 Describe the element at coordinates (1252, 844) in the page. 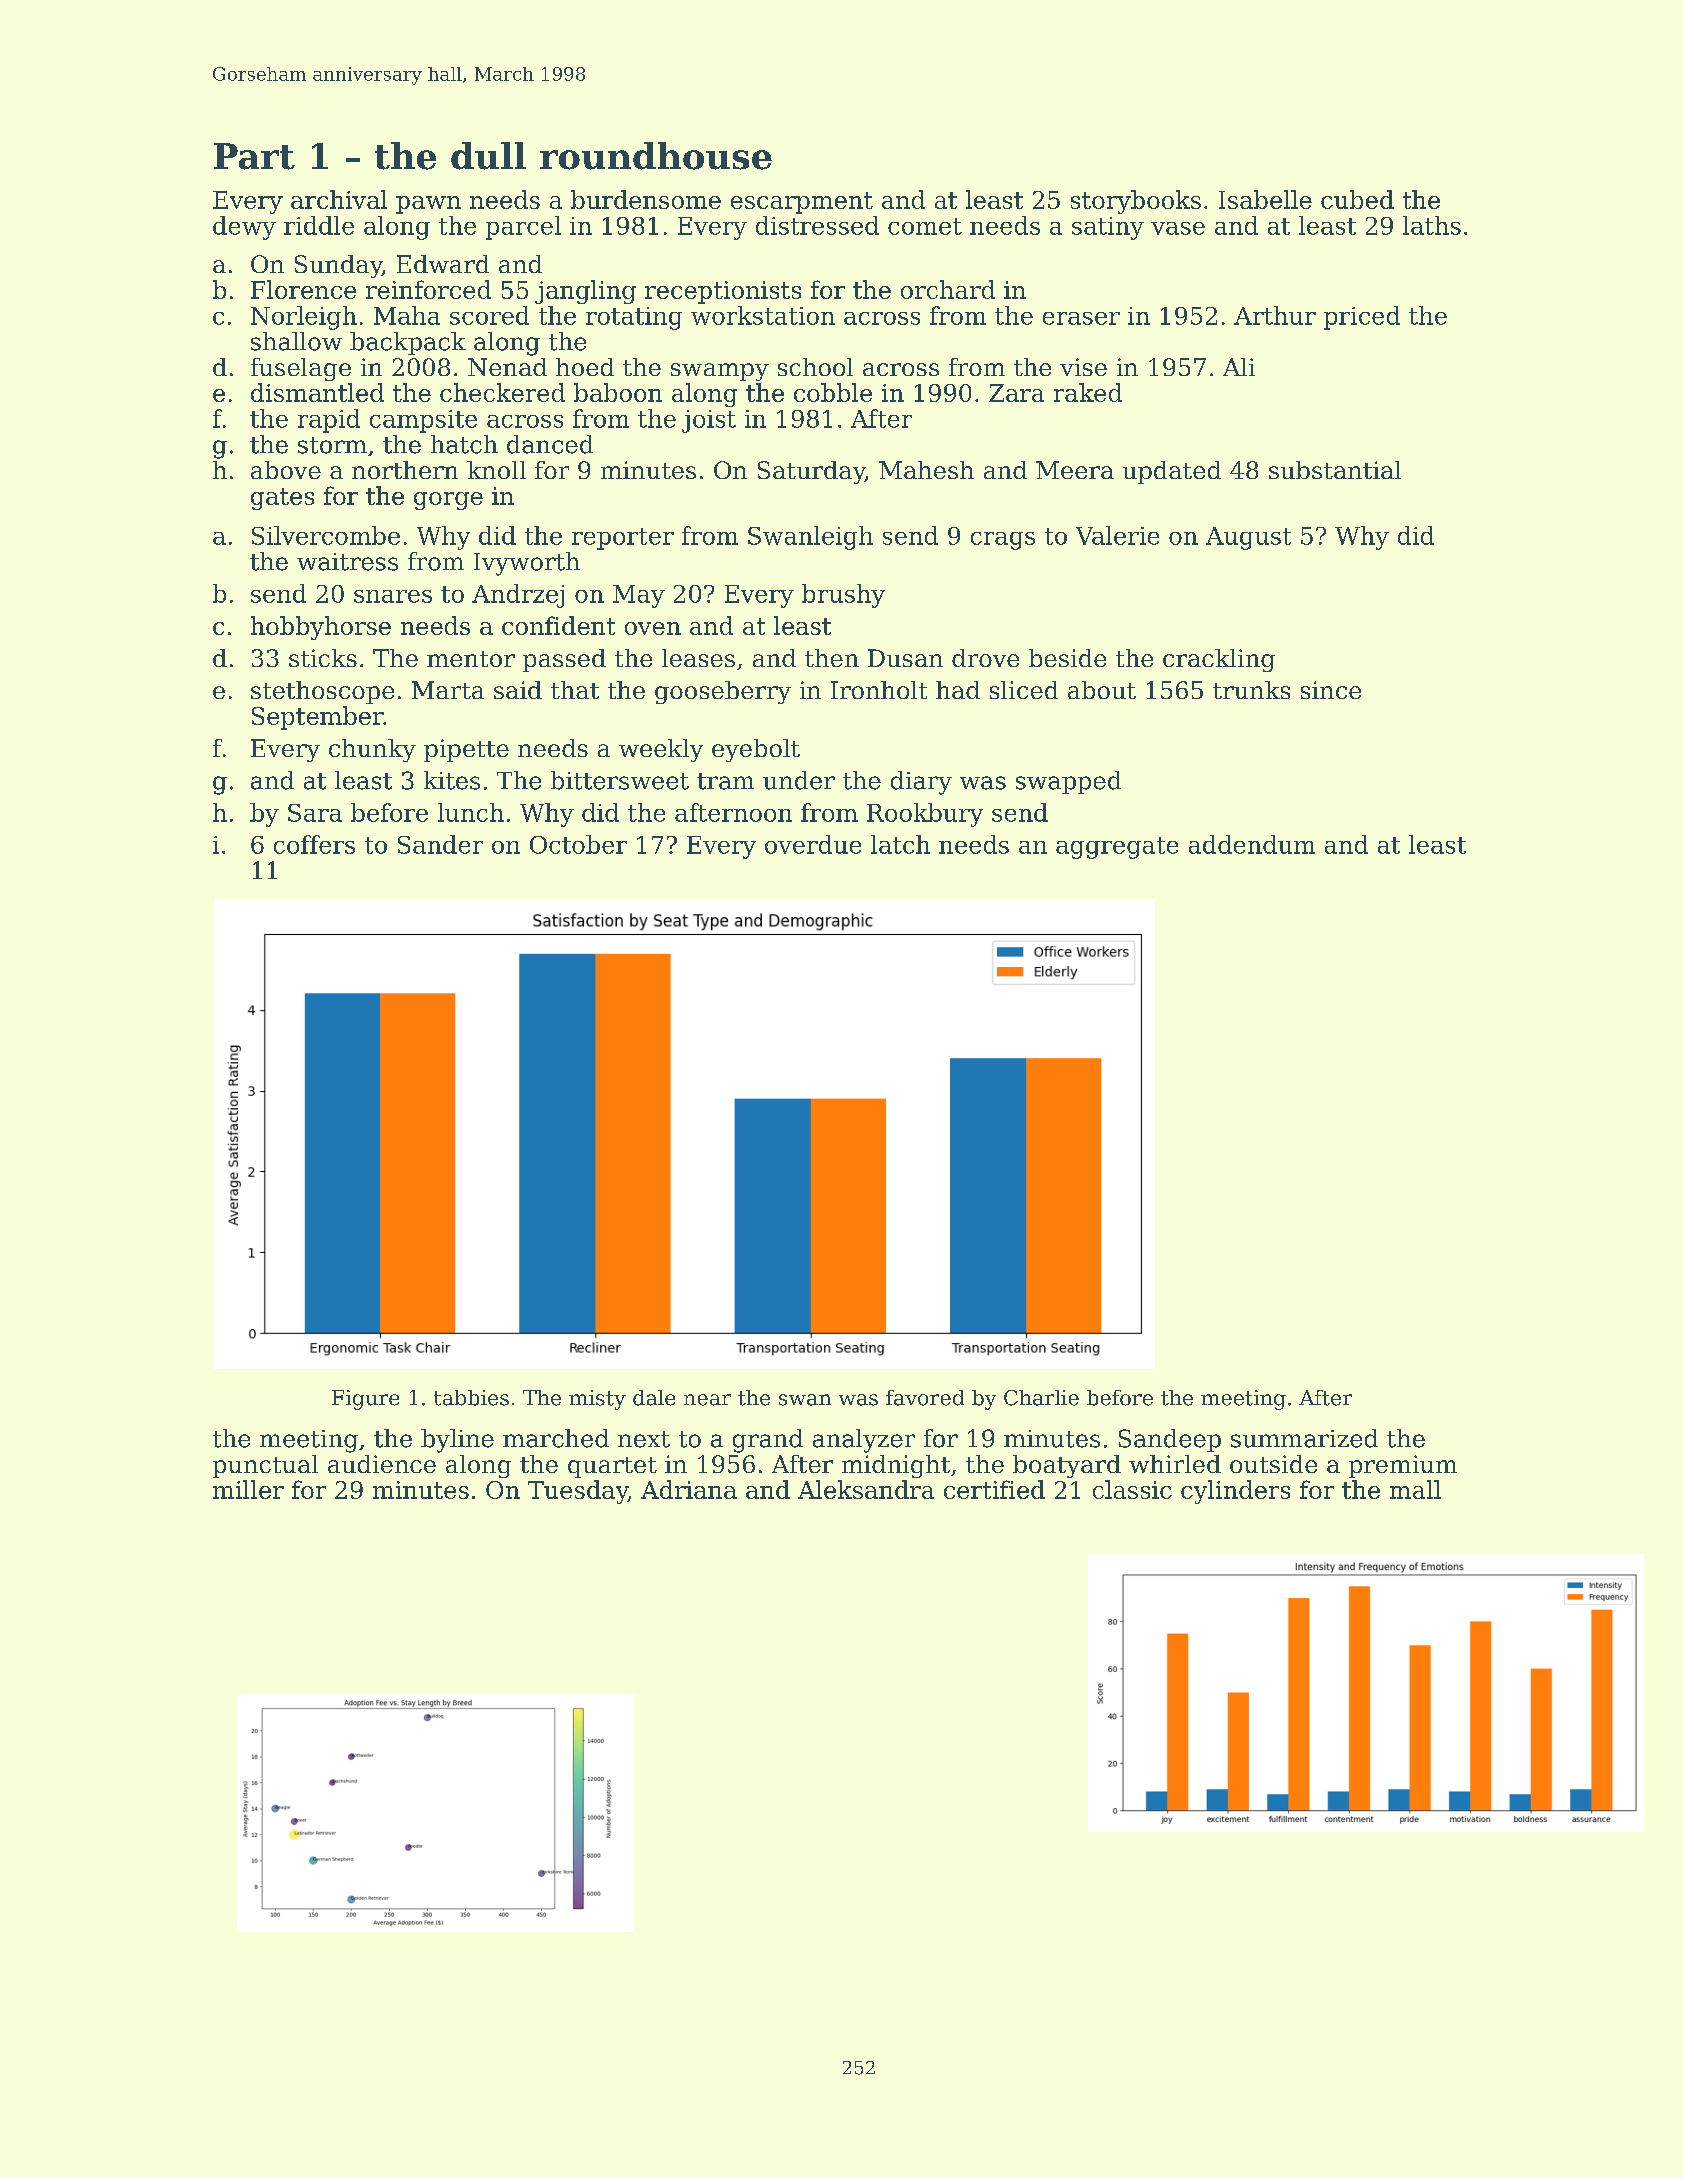

I see `addendum` at that location.
